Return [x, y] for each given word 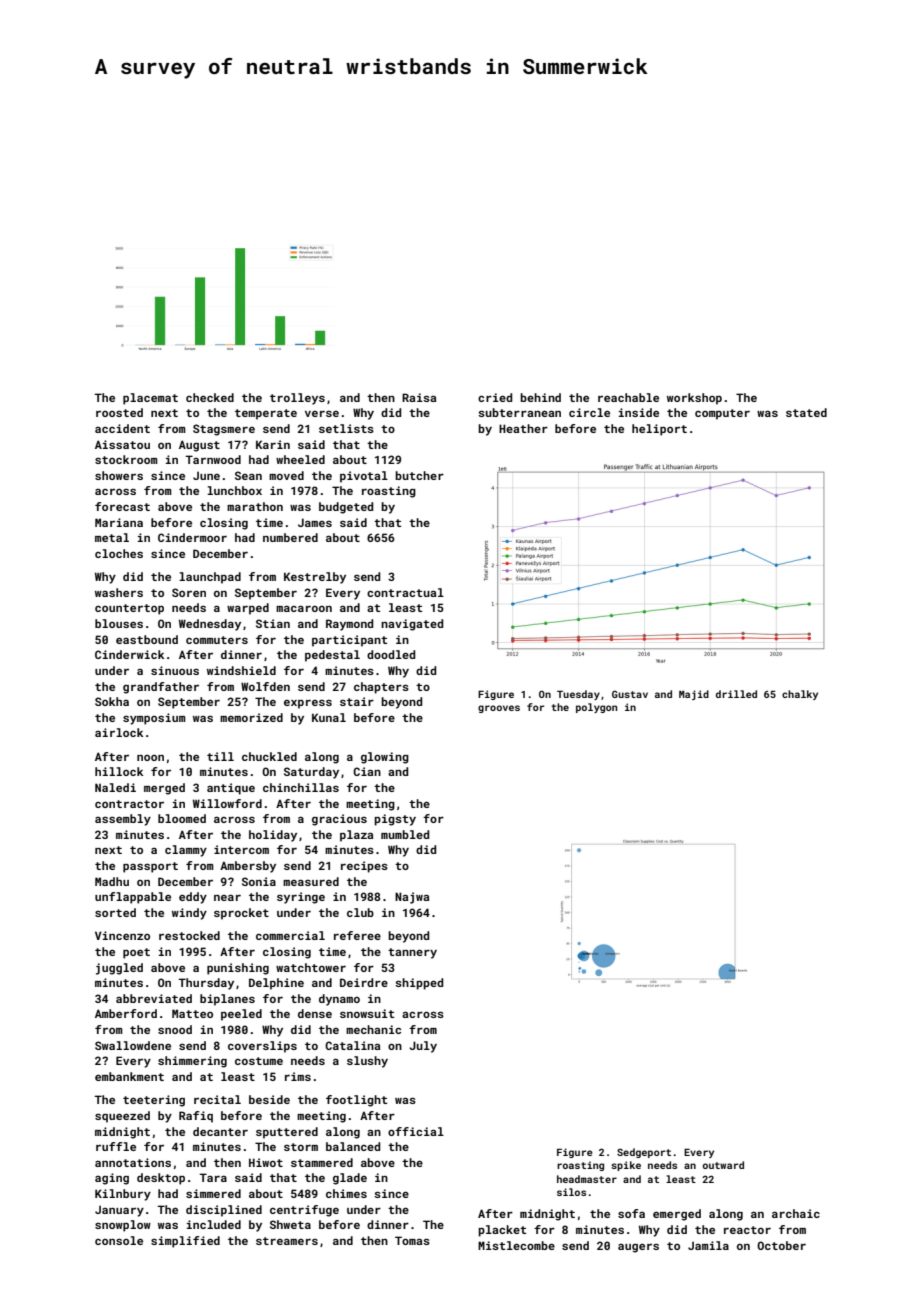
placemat [150, 399]
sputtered [287, 1133]
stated [806, 412]
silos [571, 1192]
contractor [129, 804]
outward [723, 1165]
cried [495, 397]
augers [638, 1248]
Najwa [412, 898]
